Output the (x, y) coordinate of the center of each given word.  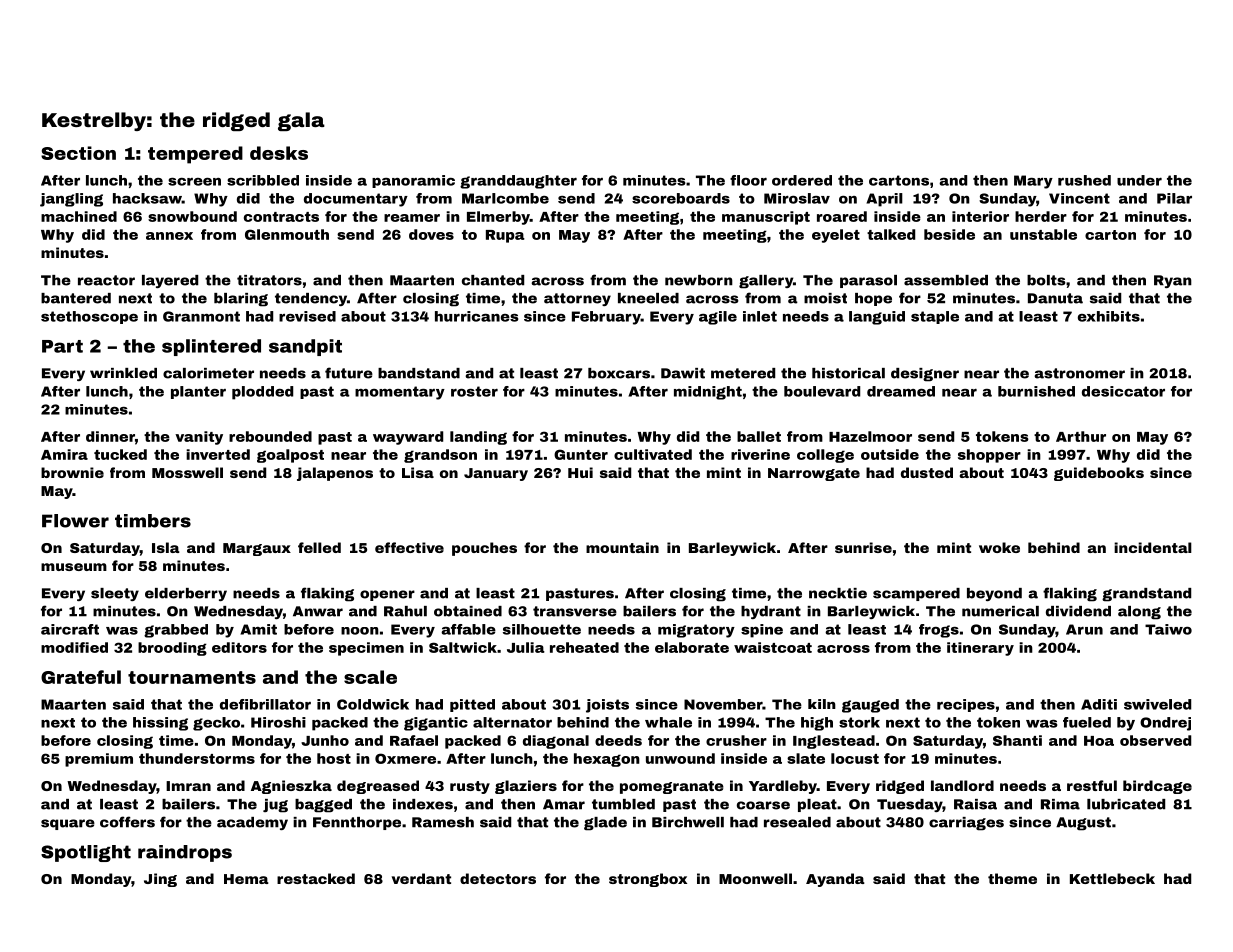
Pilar (1174, 198)
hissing (160, 724)
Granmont (201, 316)
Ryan (1173, 281)
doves (431, 234)
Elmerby (498, 218)
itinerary (980, 649)
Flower (75, 521)
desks (279, 153)
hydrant (771, 612)
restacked (316, 878)
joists (607, 706)
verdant (421, 878)
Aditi (1099, 704)
